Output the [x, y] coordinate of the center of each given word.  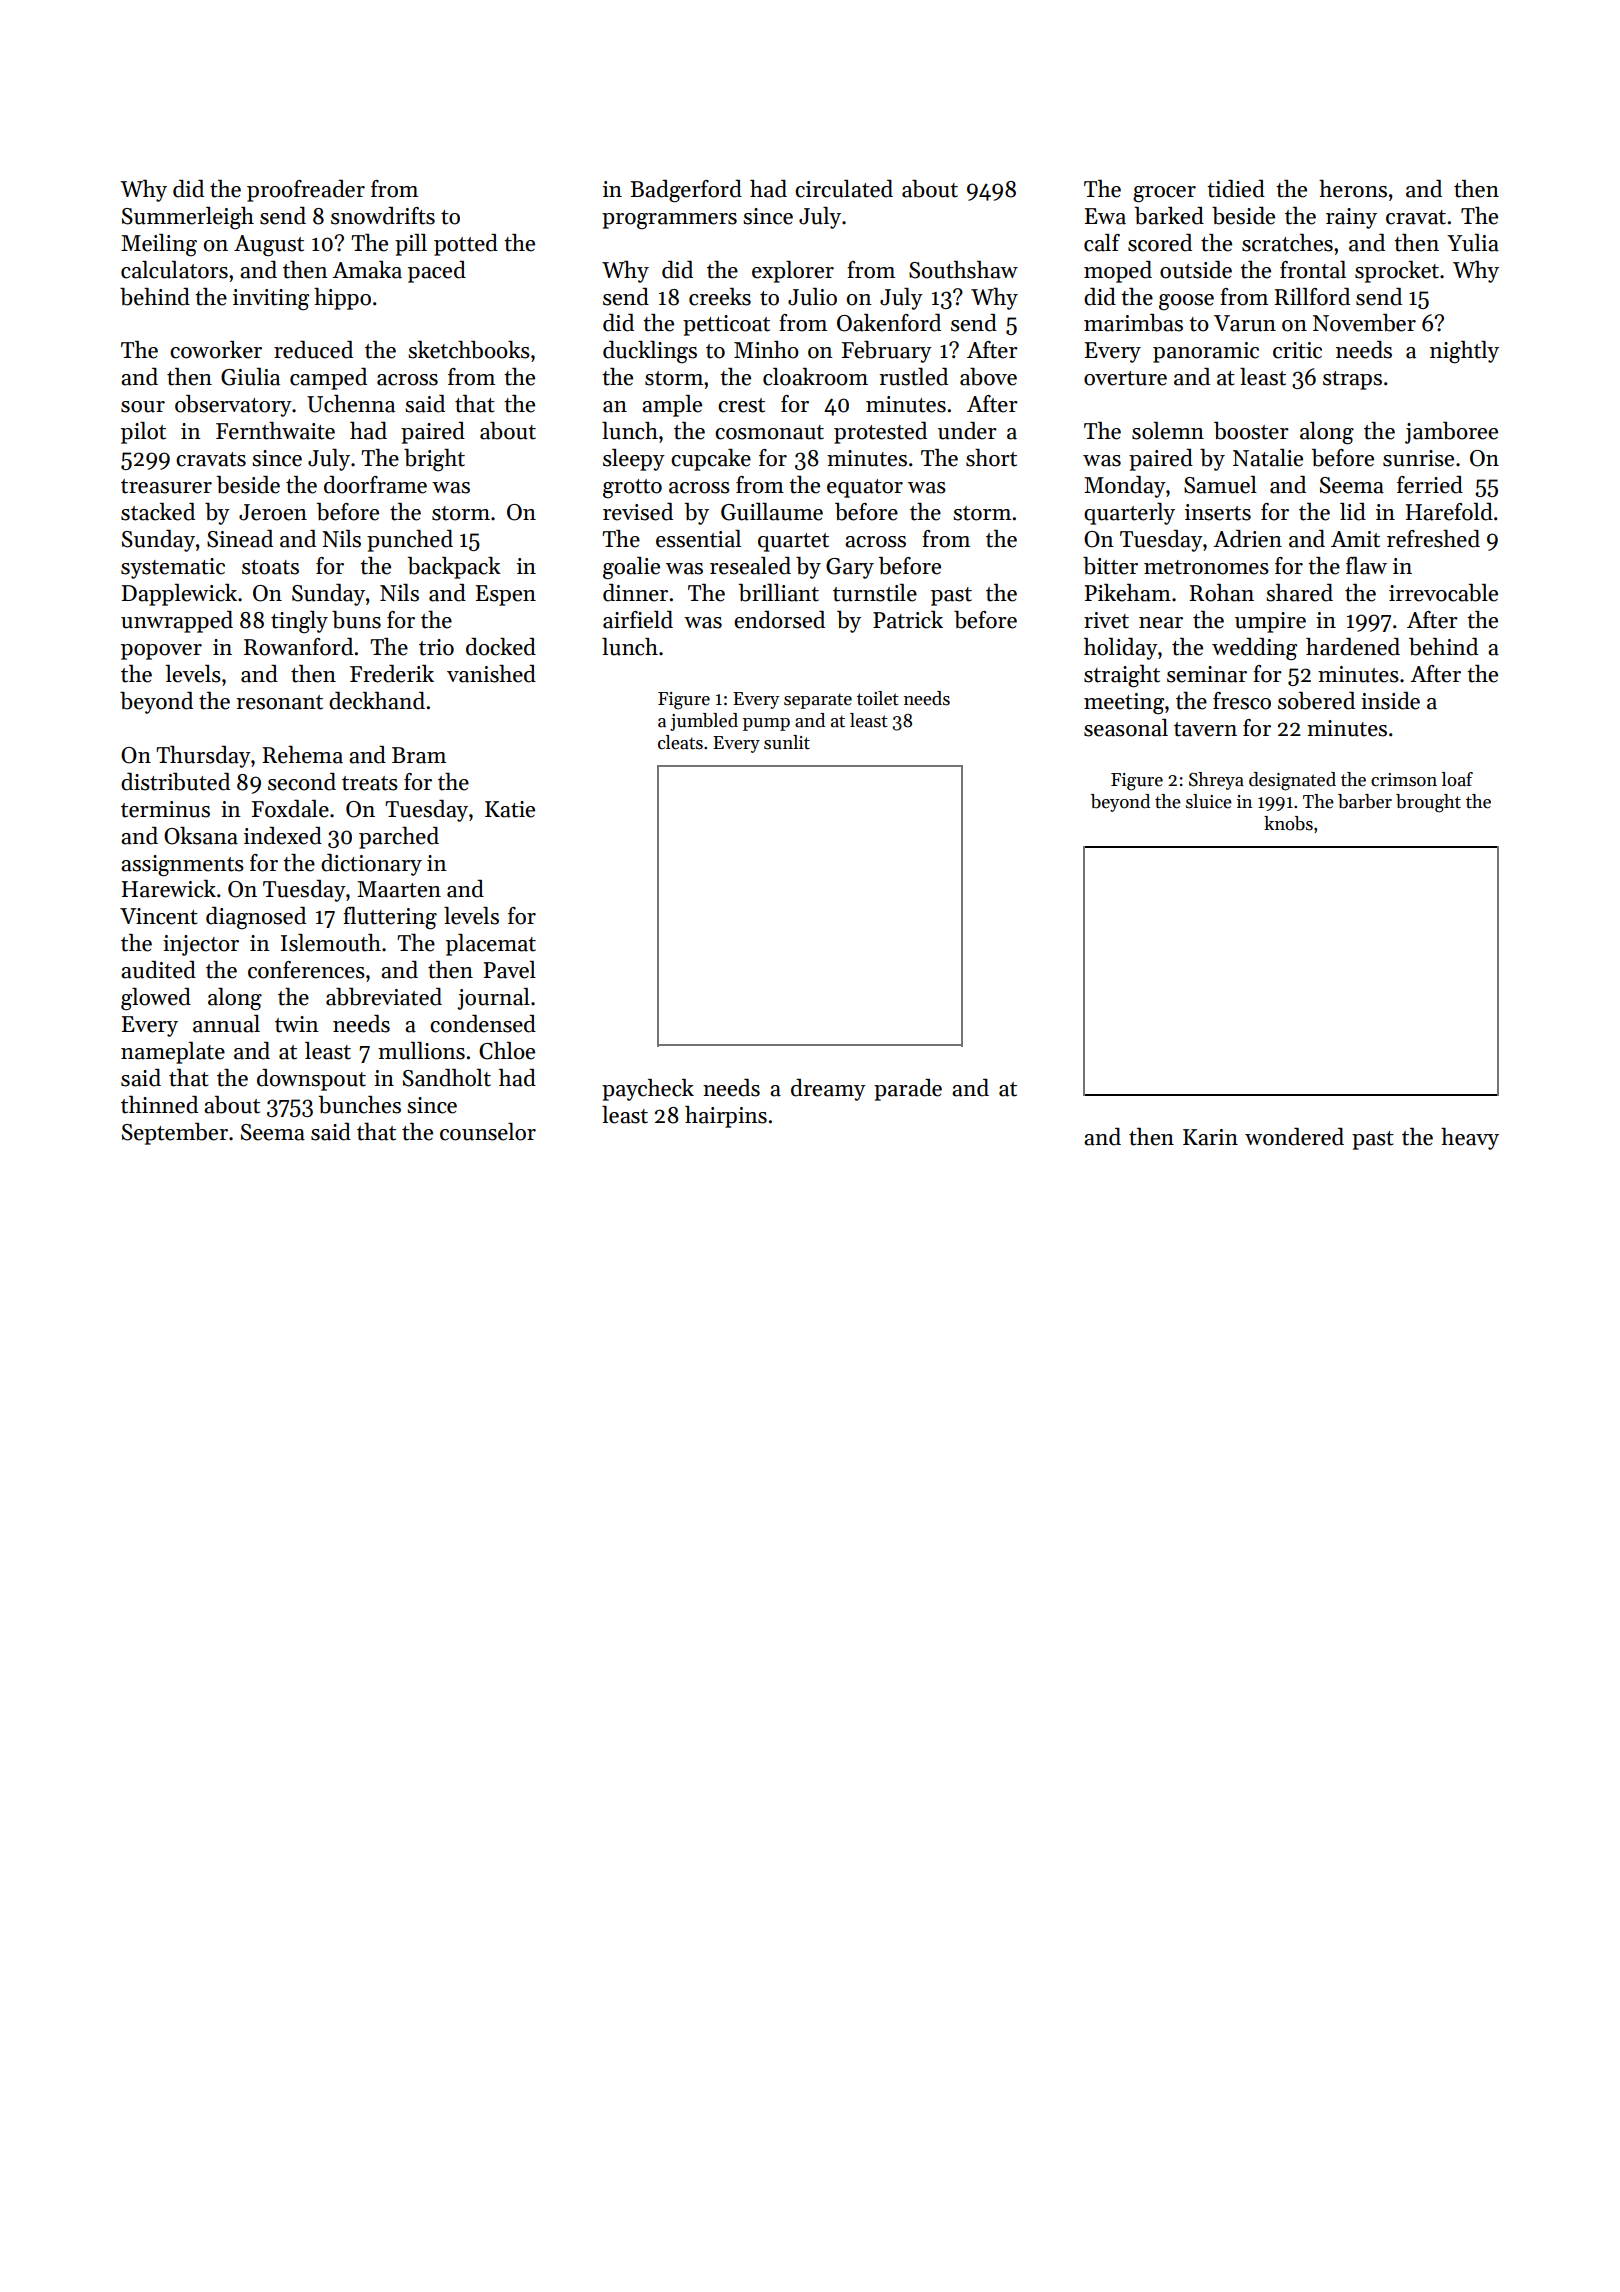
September [175, 1134]
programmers [669, 221]
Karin [1210, 1137]
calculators [174, 270]
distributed [175, 782]
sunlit [787, 742]
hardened [1353, 647]
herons [1353, 189]
